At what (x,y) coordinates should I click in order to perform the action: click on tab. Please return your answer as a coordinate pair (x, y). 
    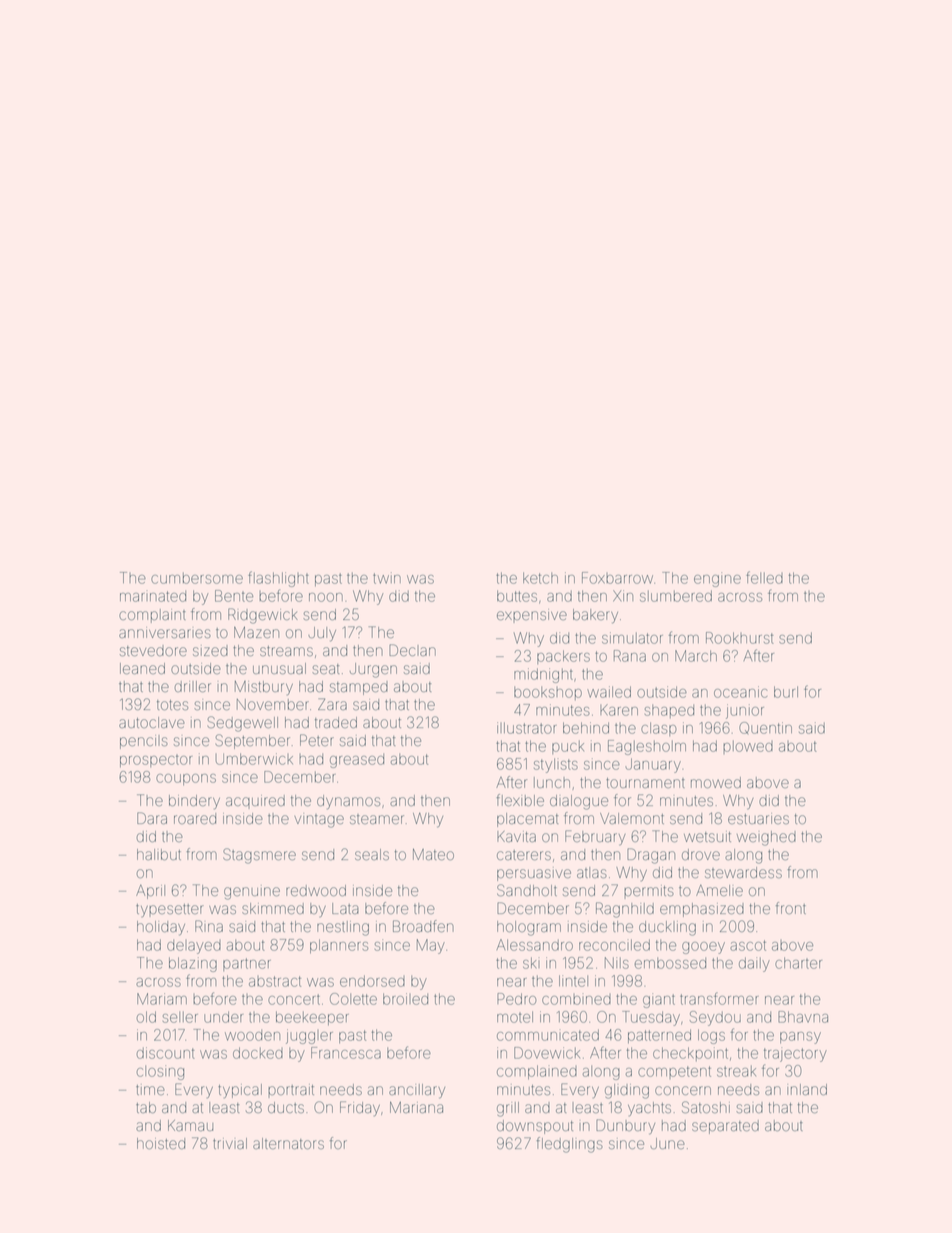
    Looking at the image, I should click on (146, 1107).
